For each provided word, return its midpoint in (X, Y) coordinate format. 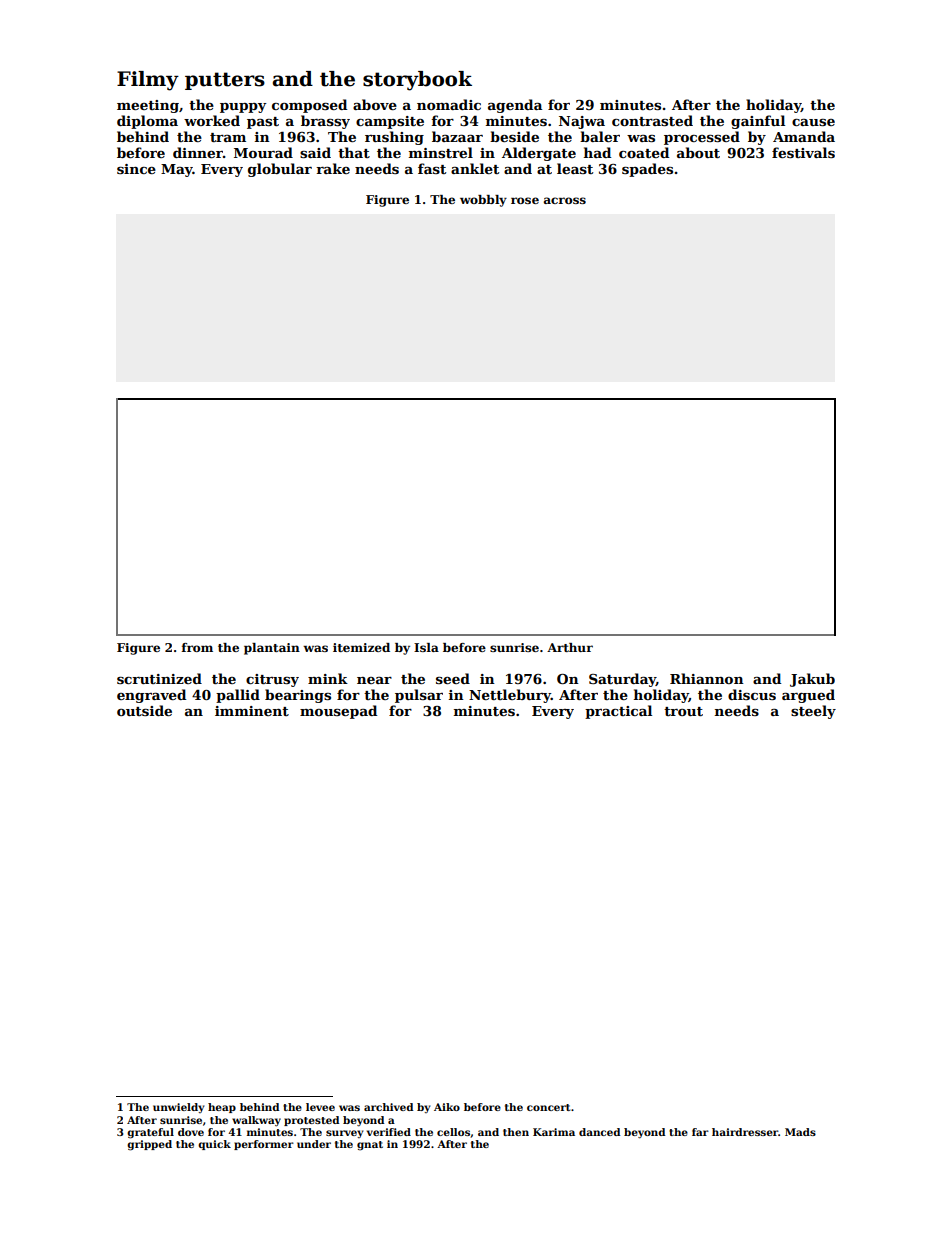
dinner (198, 152)
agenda (515, 106)
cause (813, 122)
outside (144, 710)
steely (813, 712)
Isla (426, 647)
